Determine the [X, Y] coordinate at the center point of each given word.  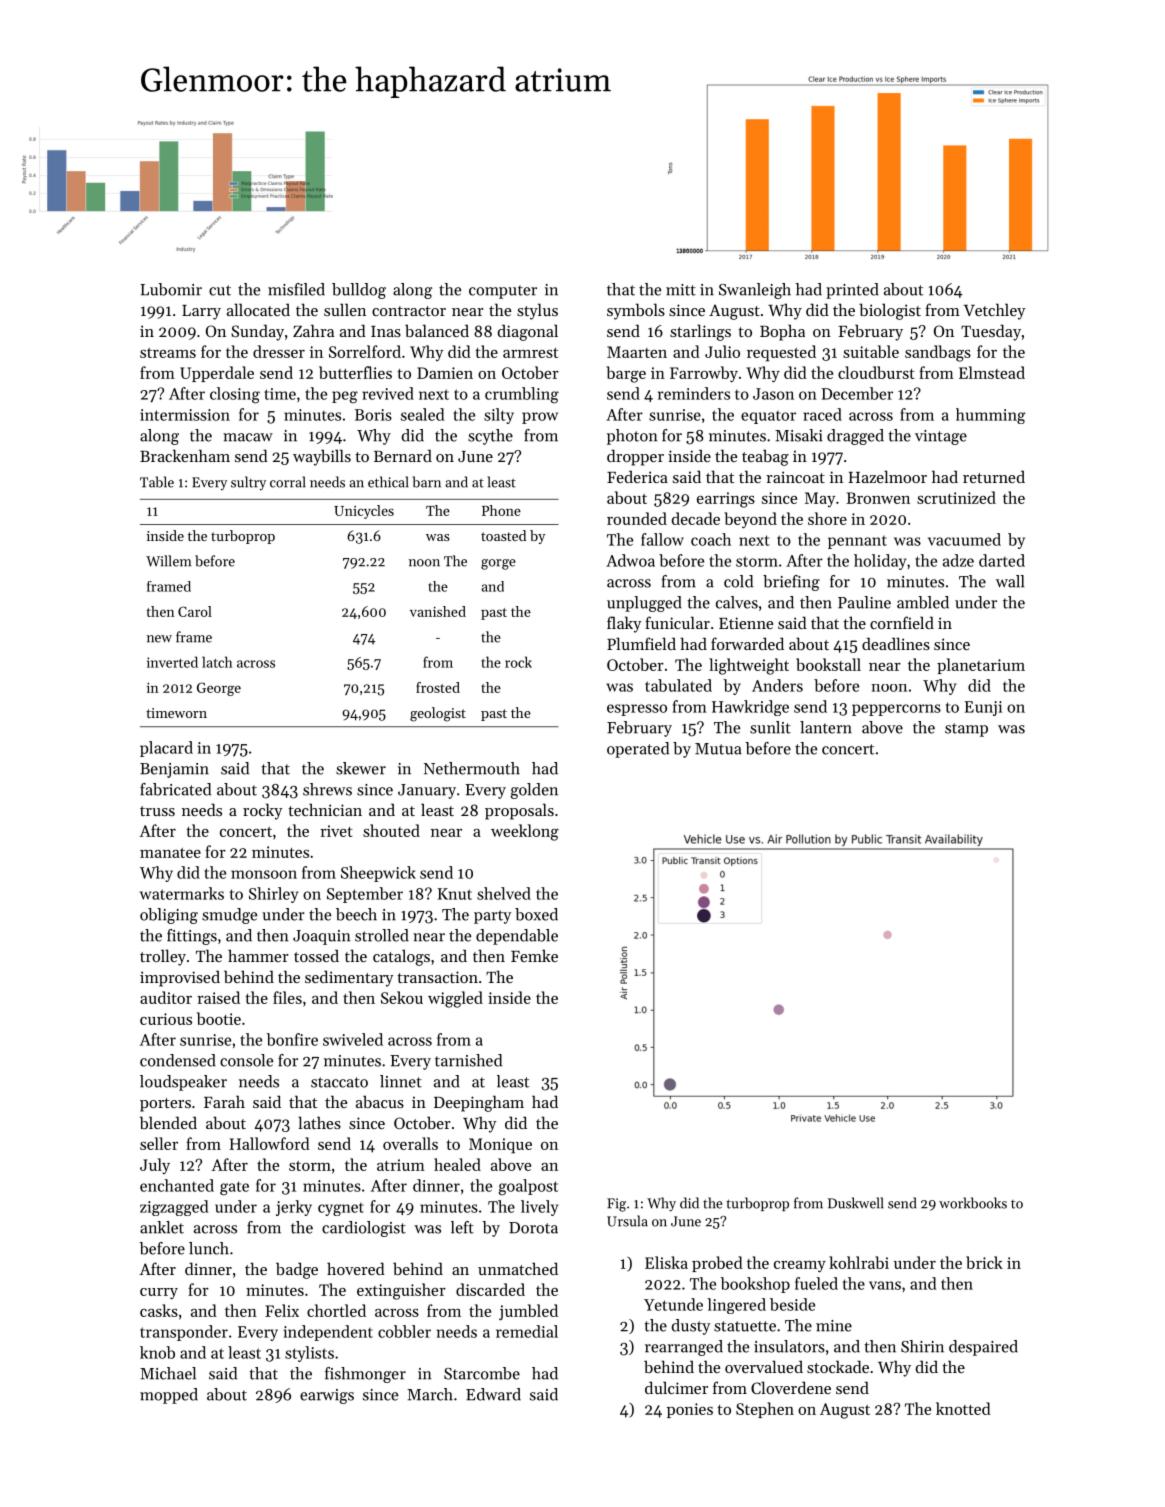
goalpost [528, 1187]
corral [288, 482]
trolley [163, 957]
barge [626, 374]
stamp [966, 730]
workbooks [973, 1203]
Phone [501, 510]
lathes [319, 1122]
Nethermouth [472, 768]
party [492, 917]
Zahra [313, 330]
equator [768, 417]
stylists [309, 1354]
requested [781, 353]
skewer [361, 768]
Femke [534, 955]
